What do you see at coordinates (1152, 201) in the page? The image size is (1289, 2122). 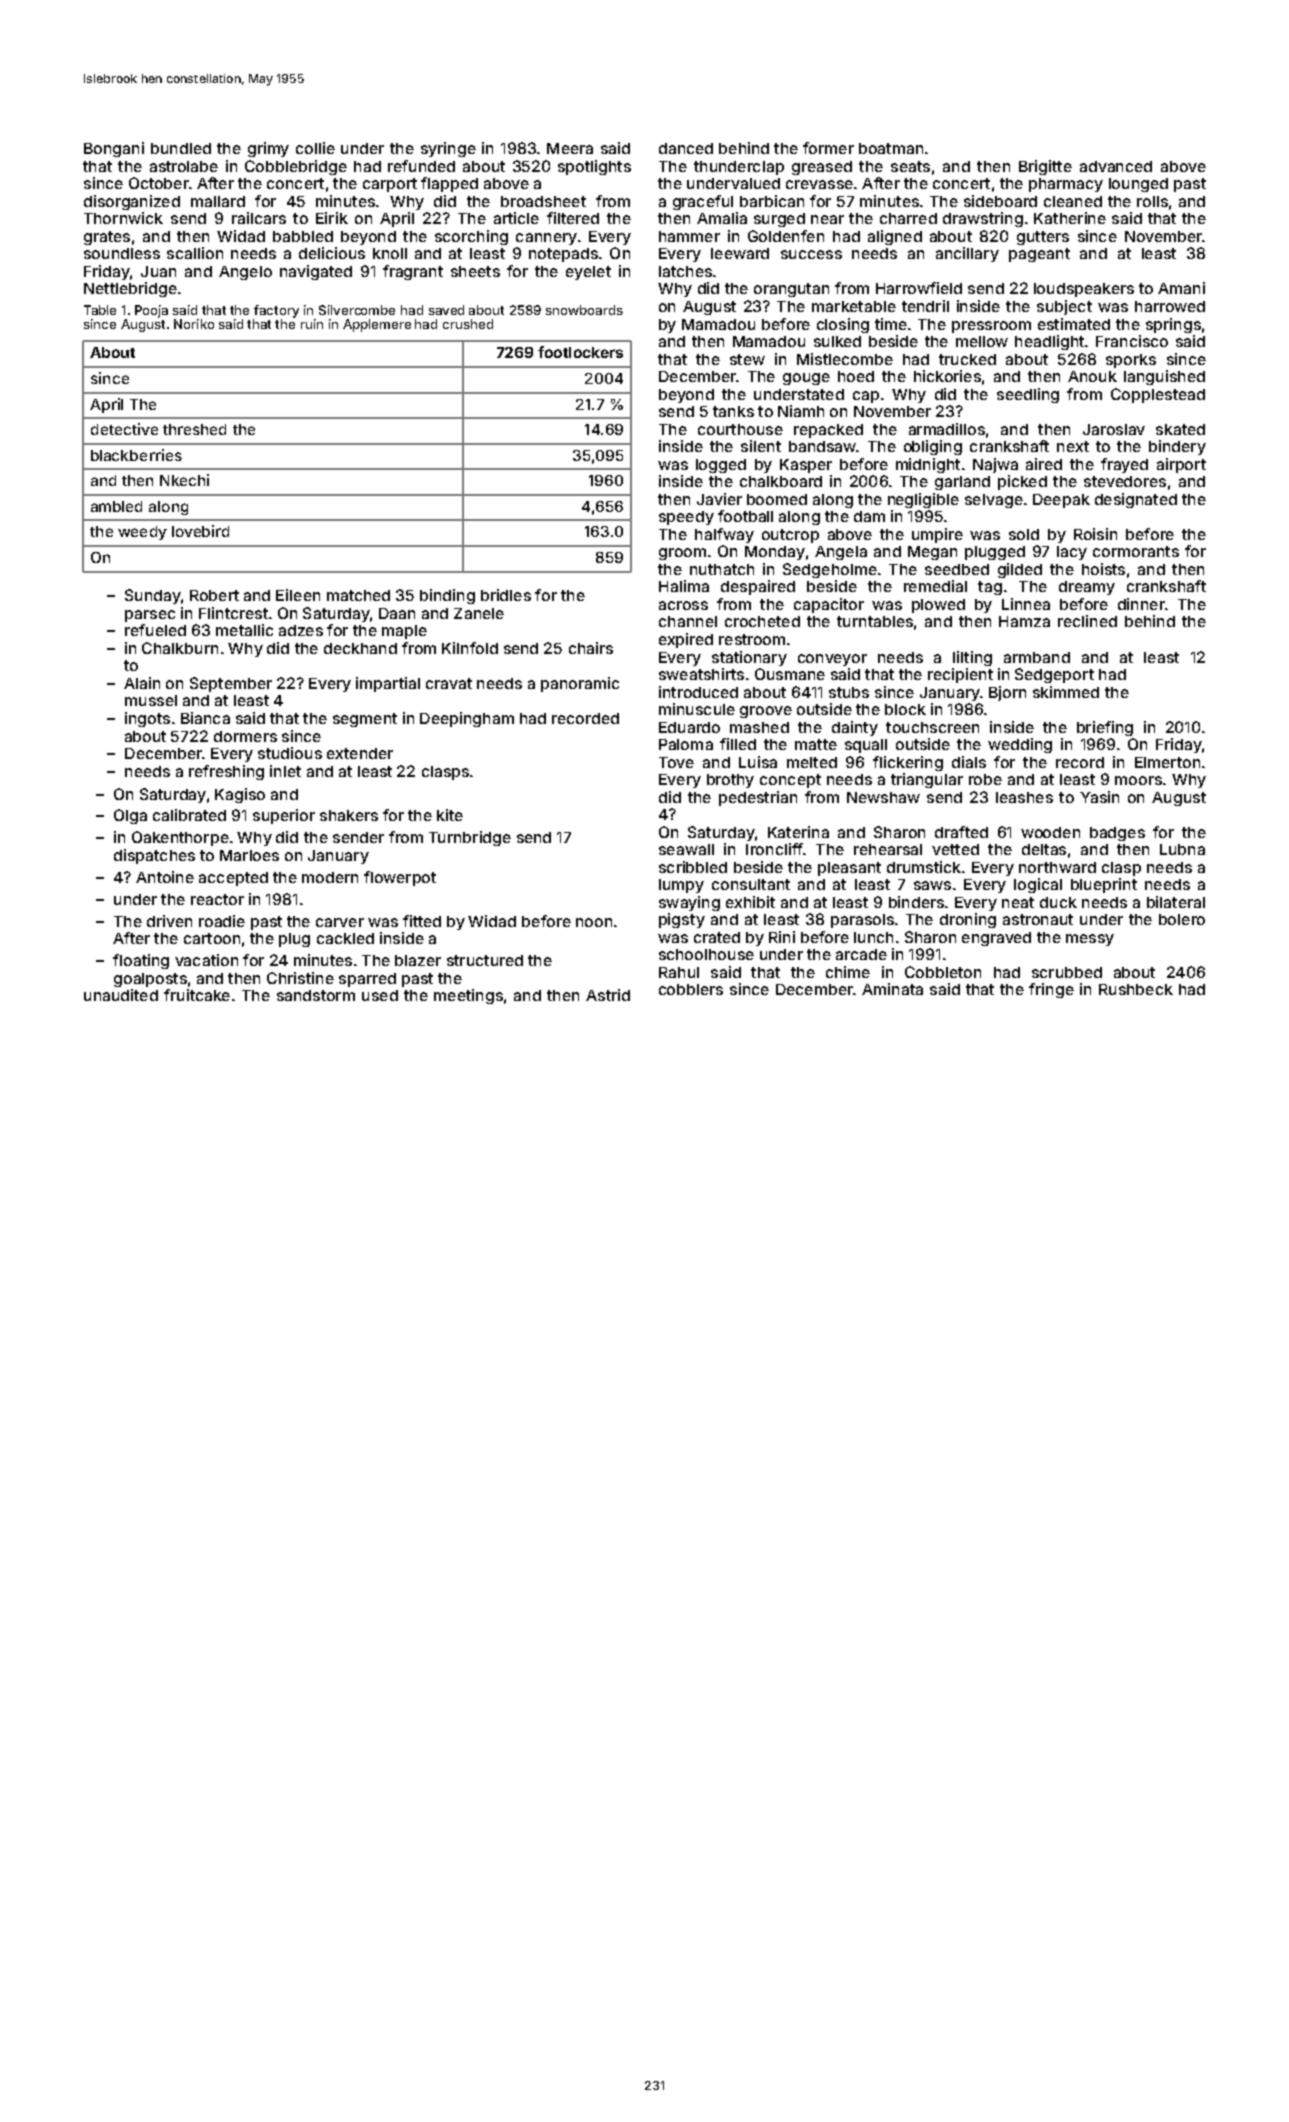 I see `rolls` at bounding box center [1152, 201].
